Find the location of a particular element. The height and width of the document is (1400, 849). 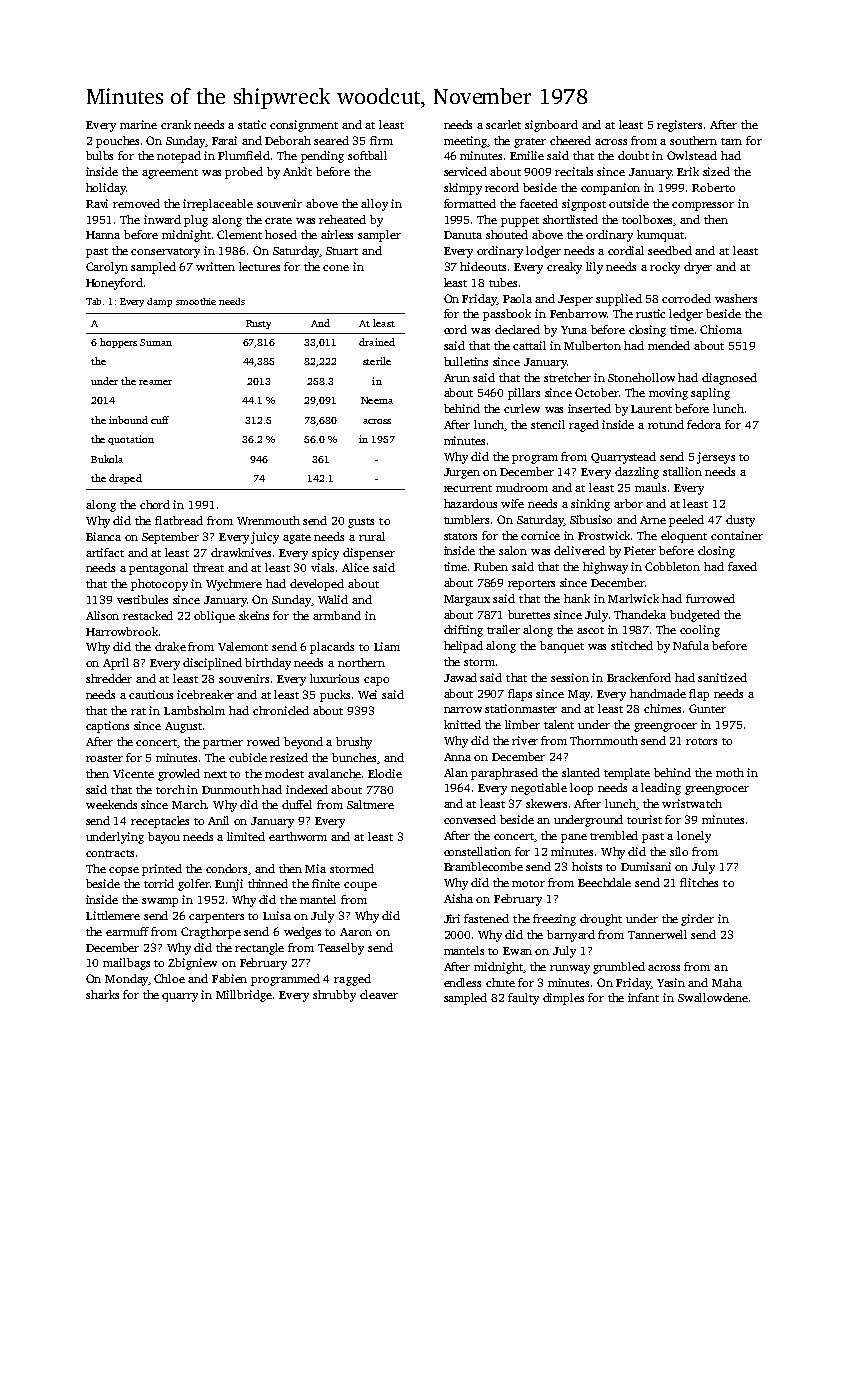

trembled is located at coordinates (614, 835).
